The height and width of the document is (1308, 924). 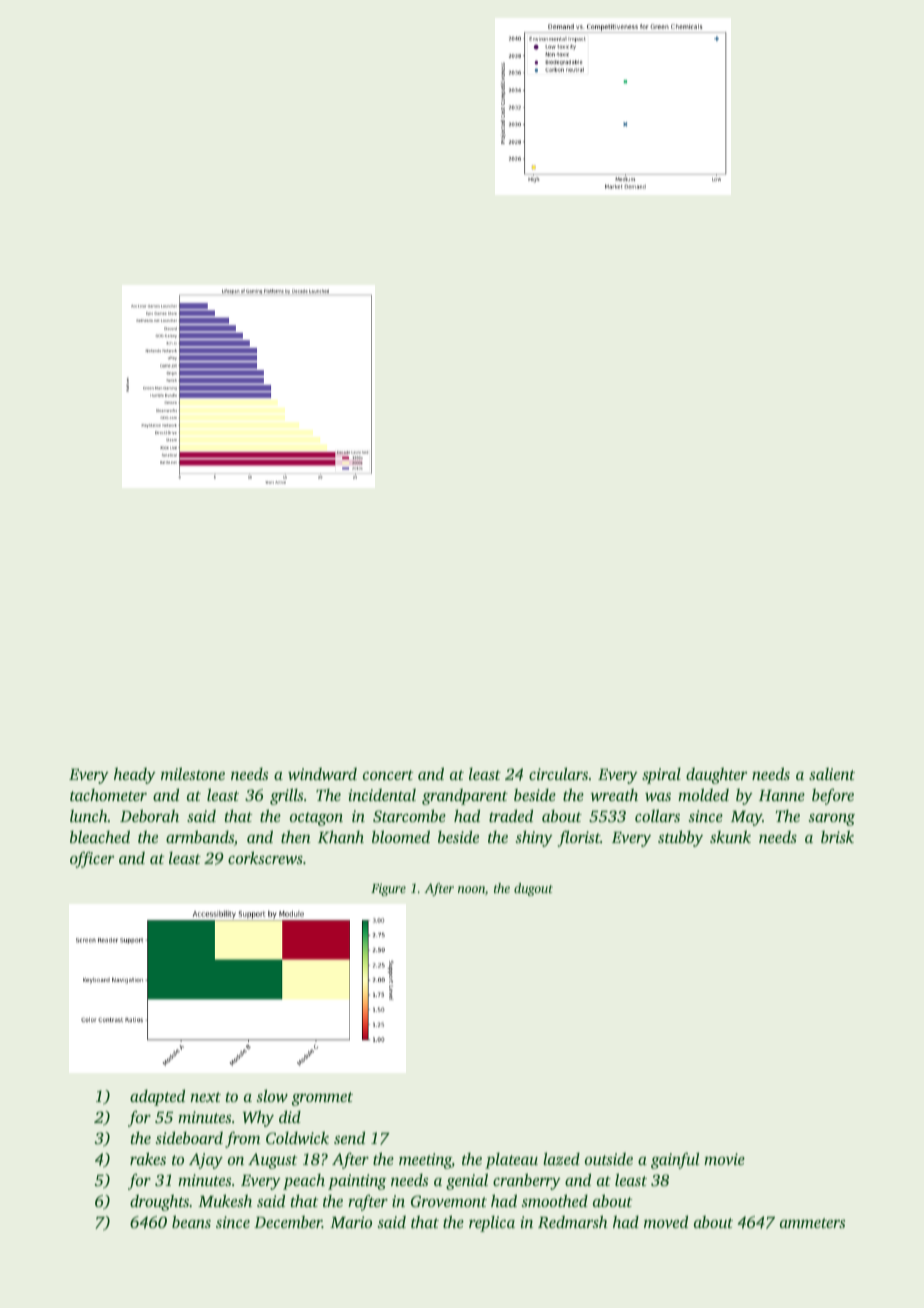 I want to click on grandparent, so click(x=465, y=797).
